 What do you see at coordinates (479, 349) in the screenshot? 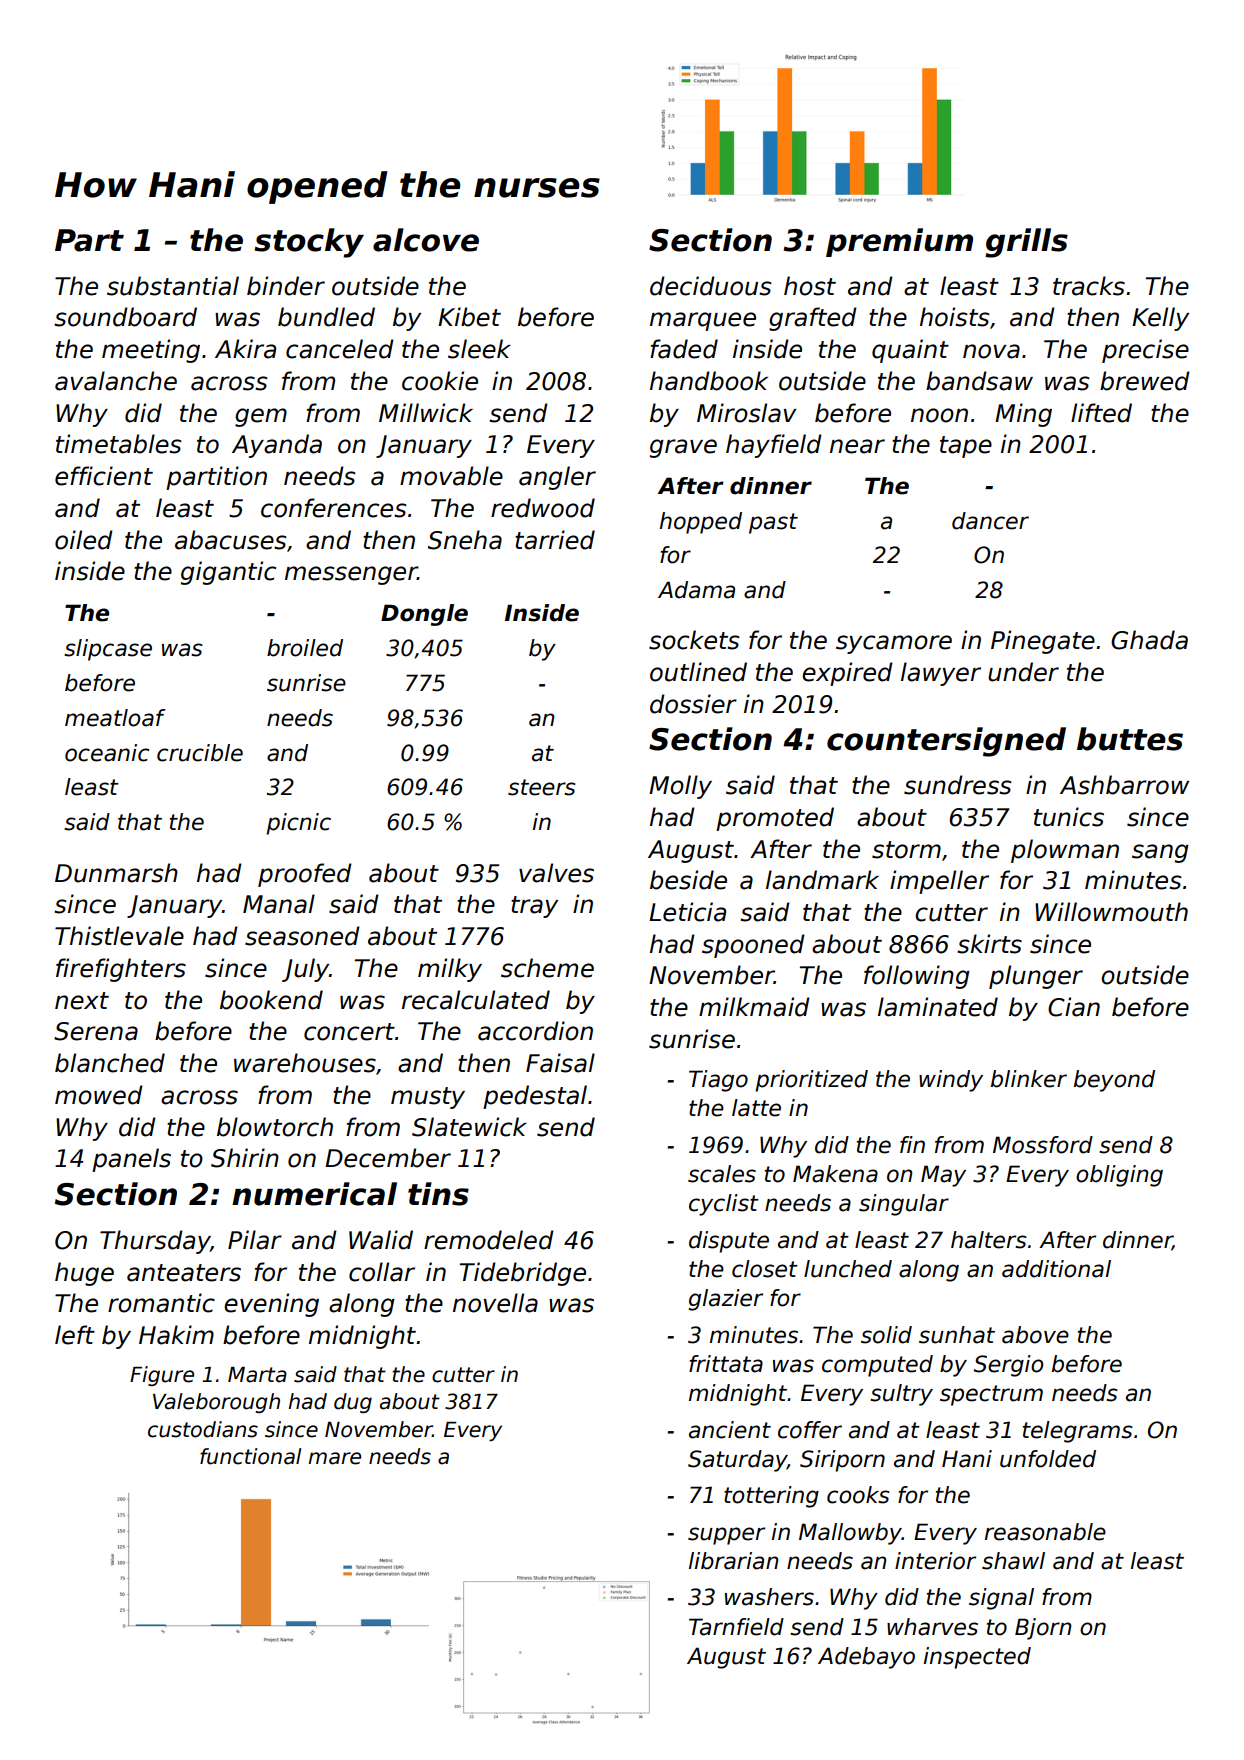
I see `sleek` at bounding box center [479, 349].
